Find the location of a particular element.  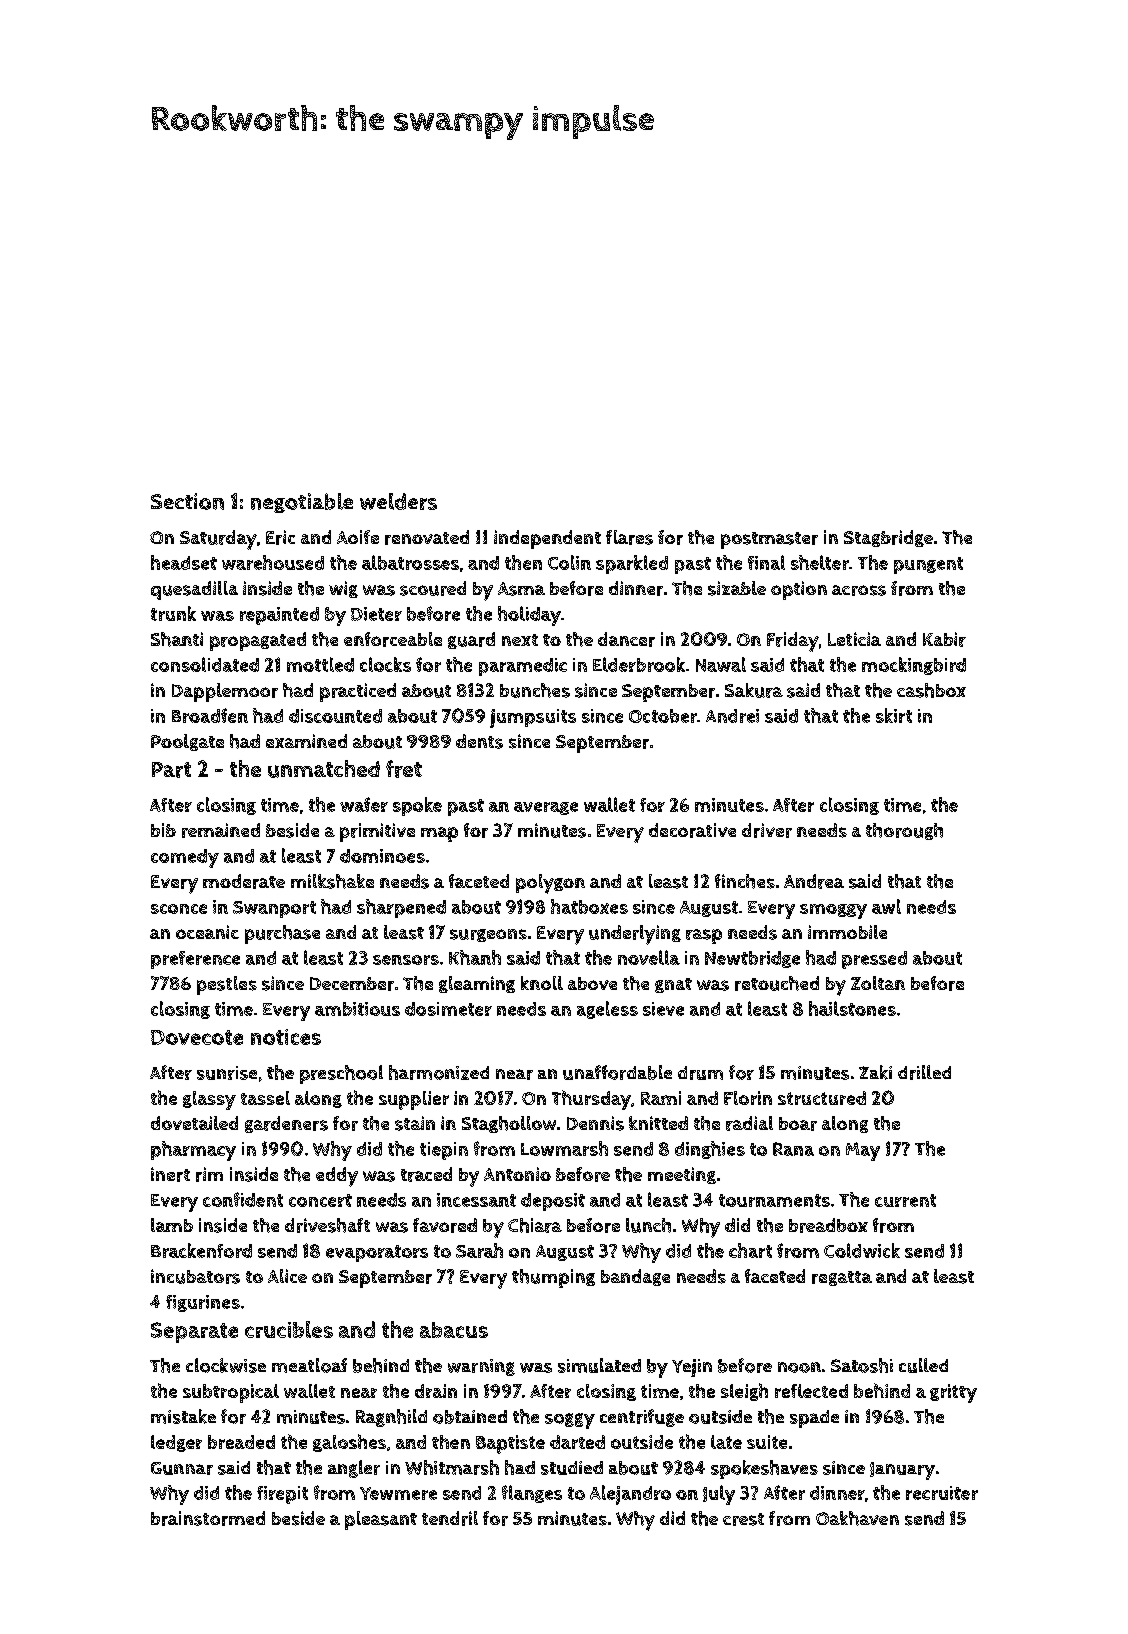

ledger is located at coordinates (176, 1443).
